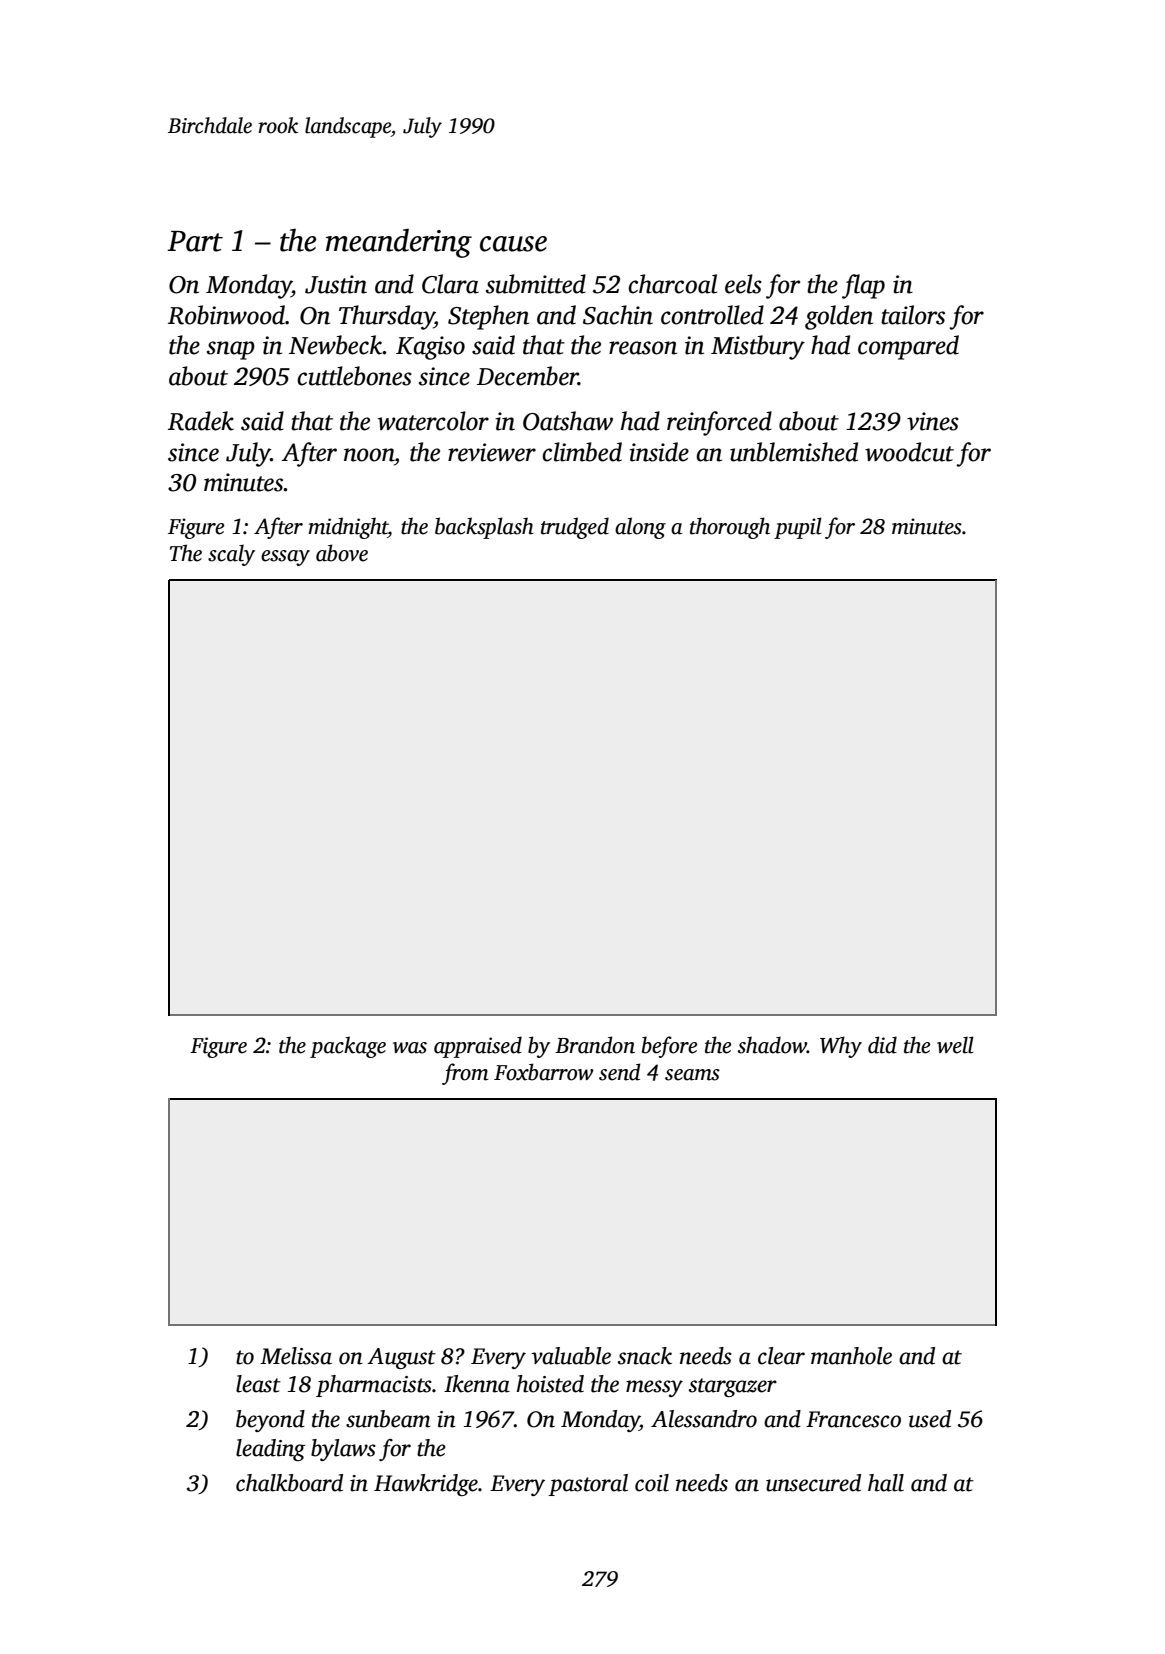  Describe the element at coordinates (201, 421) in the document. I see `Radek` at that location.
